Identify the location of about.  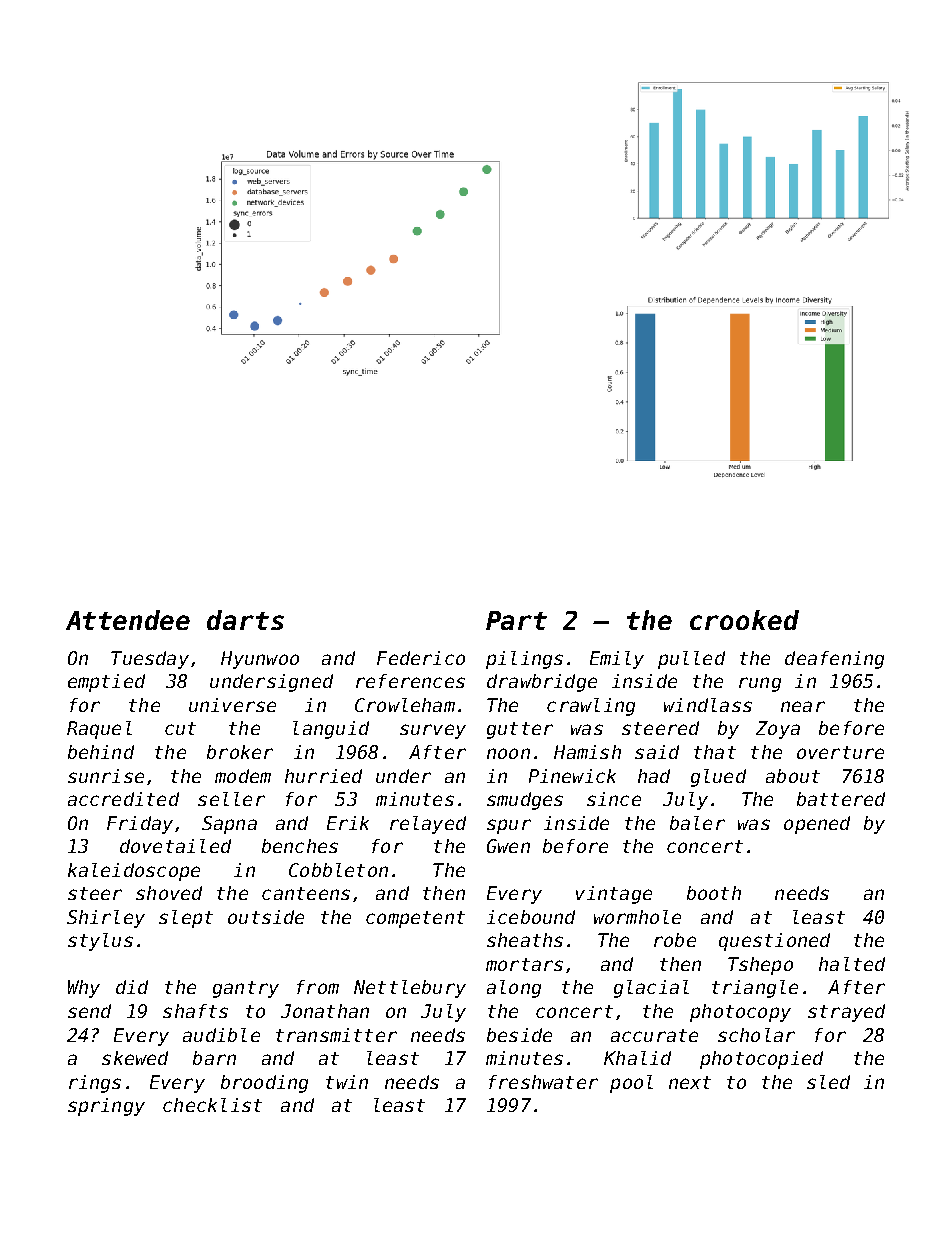
(793, 776).
